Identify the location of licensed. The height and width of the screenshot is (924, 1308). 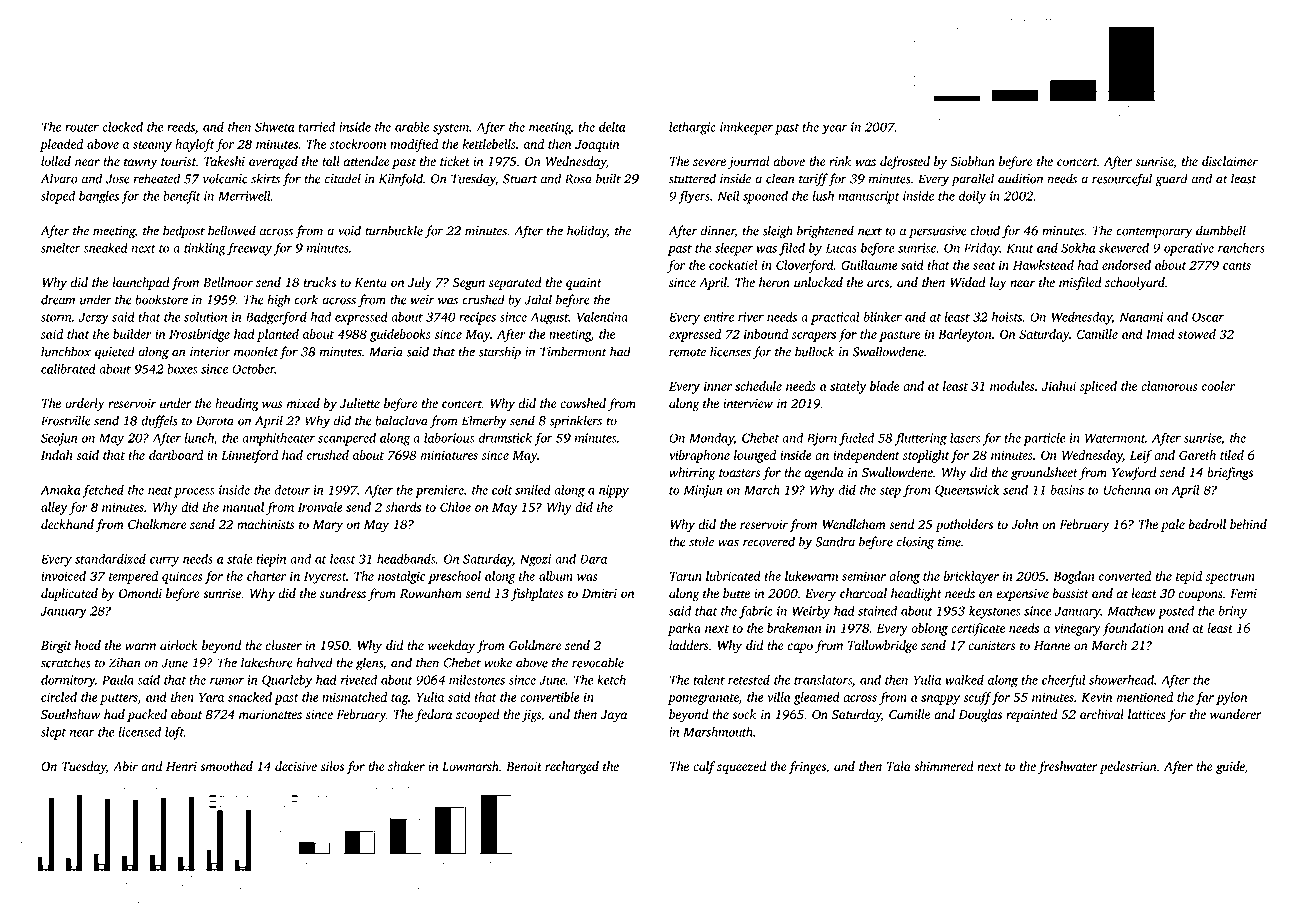
(139, 732).
